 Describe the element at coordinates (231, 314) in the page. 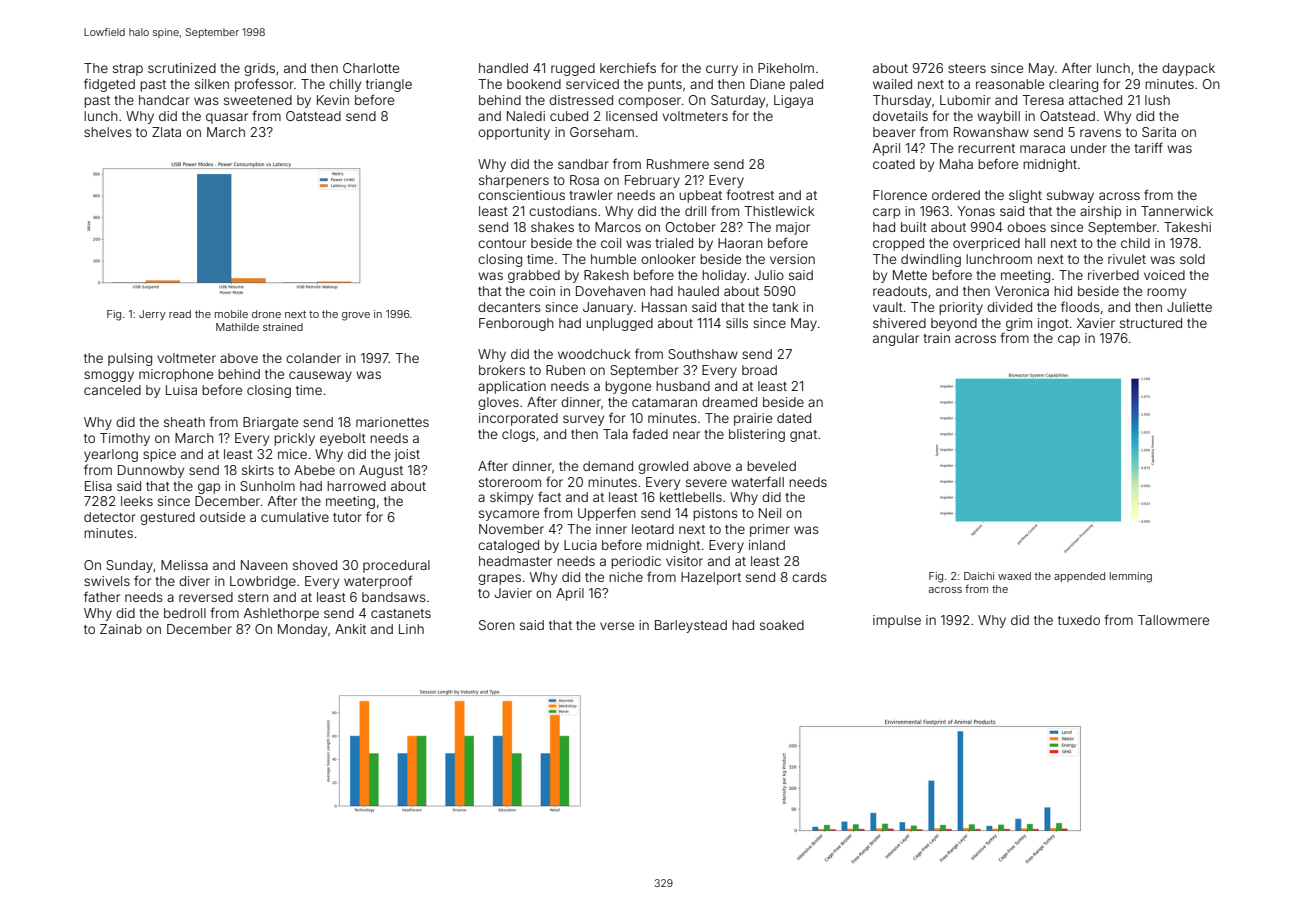

I see `mobile` at that location.
